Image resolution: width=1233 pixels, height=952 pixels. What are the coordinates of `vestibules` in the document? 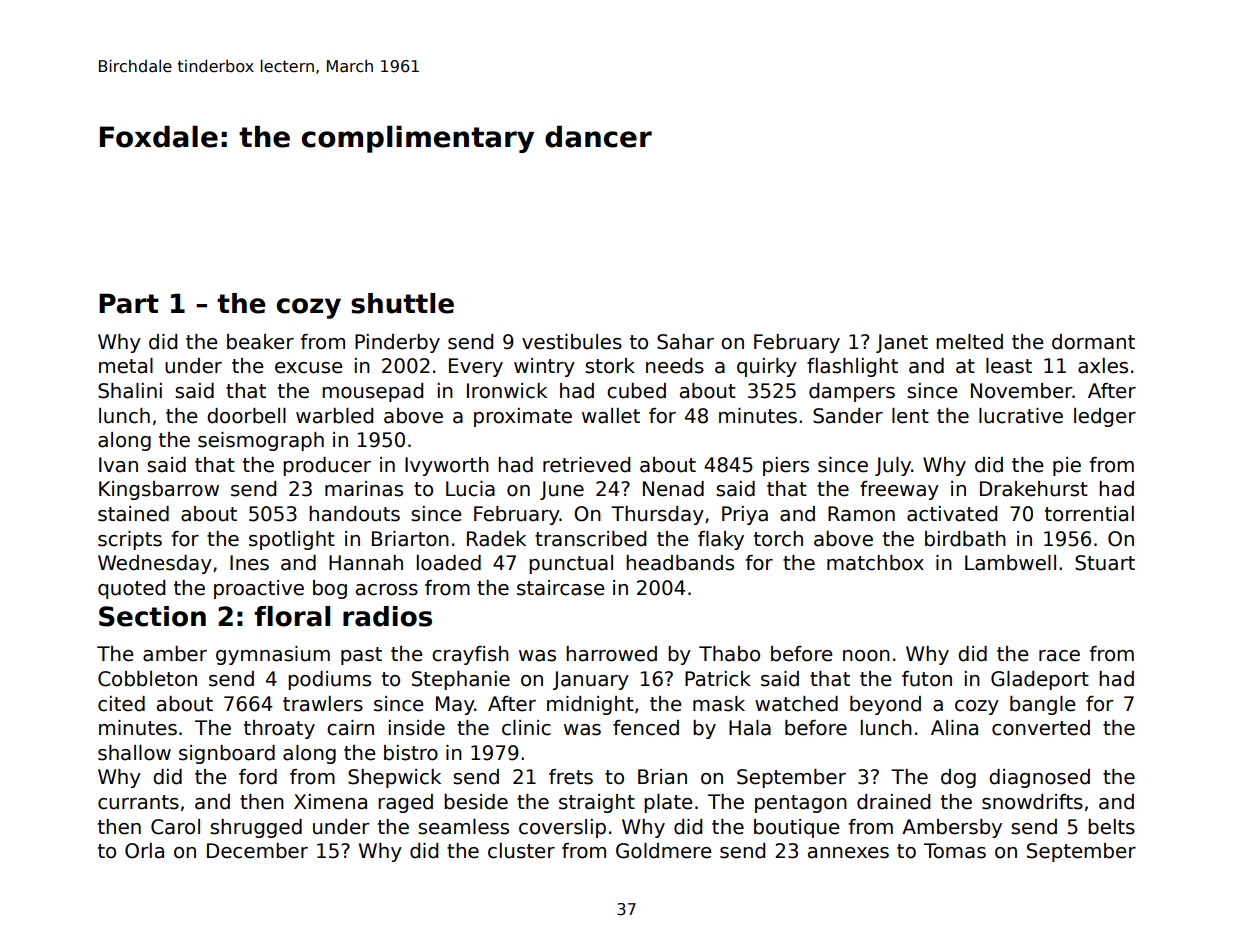 It's located at (572, 342).
